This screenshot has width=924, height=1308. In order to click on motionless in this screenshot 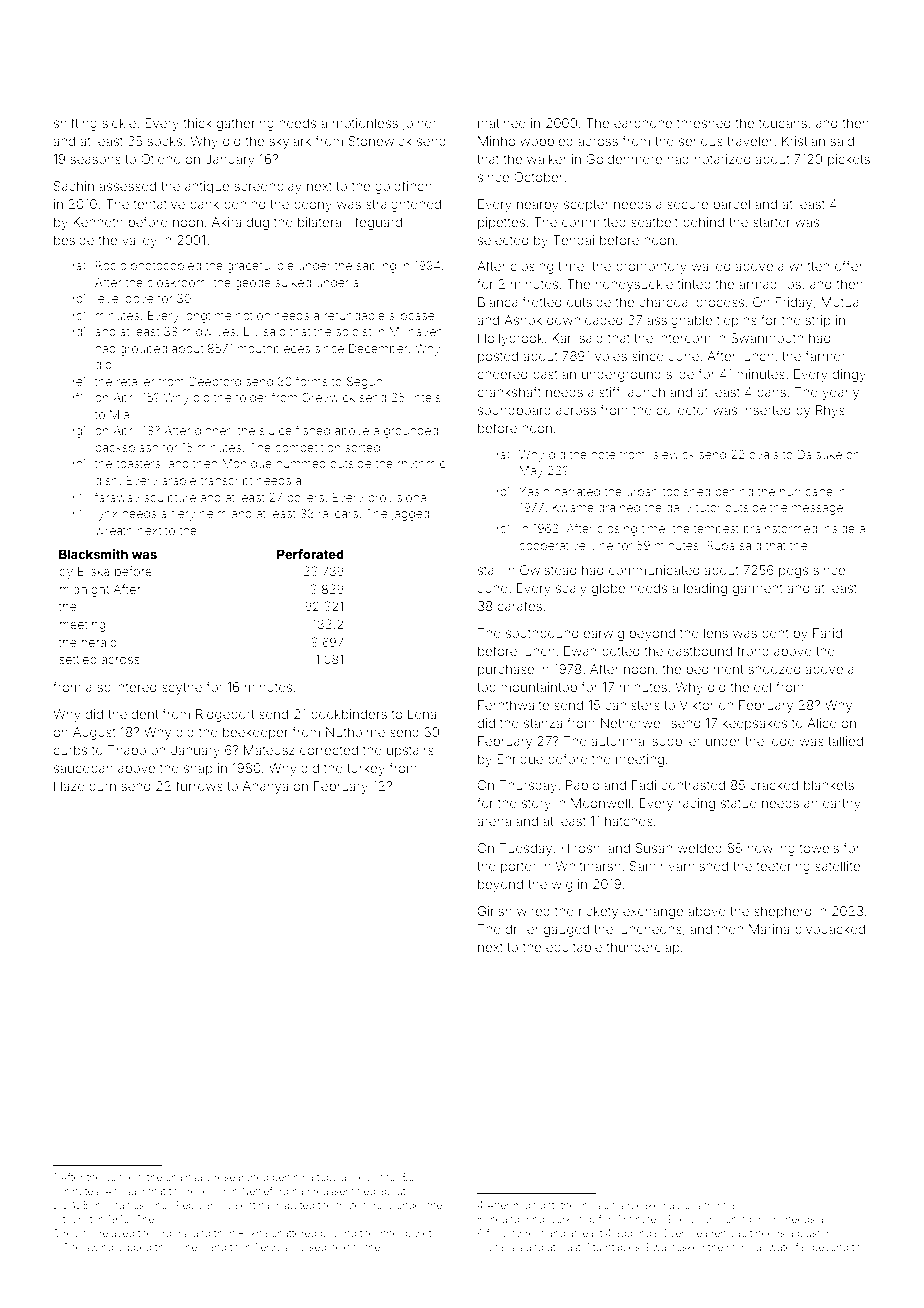, I will do `click(365, 123)`.
